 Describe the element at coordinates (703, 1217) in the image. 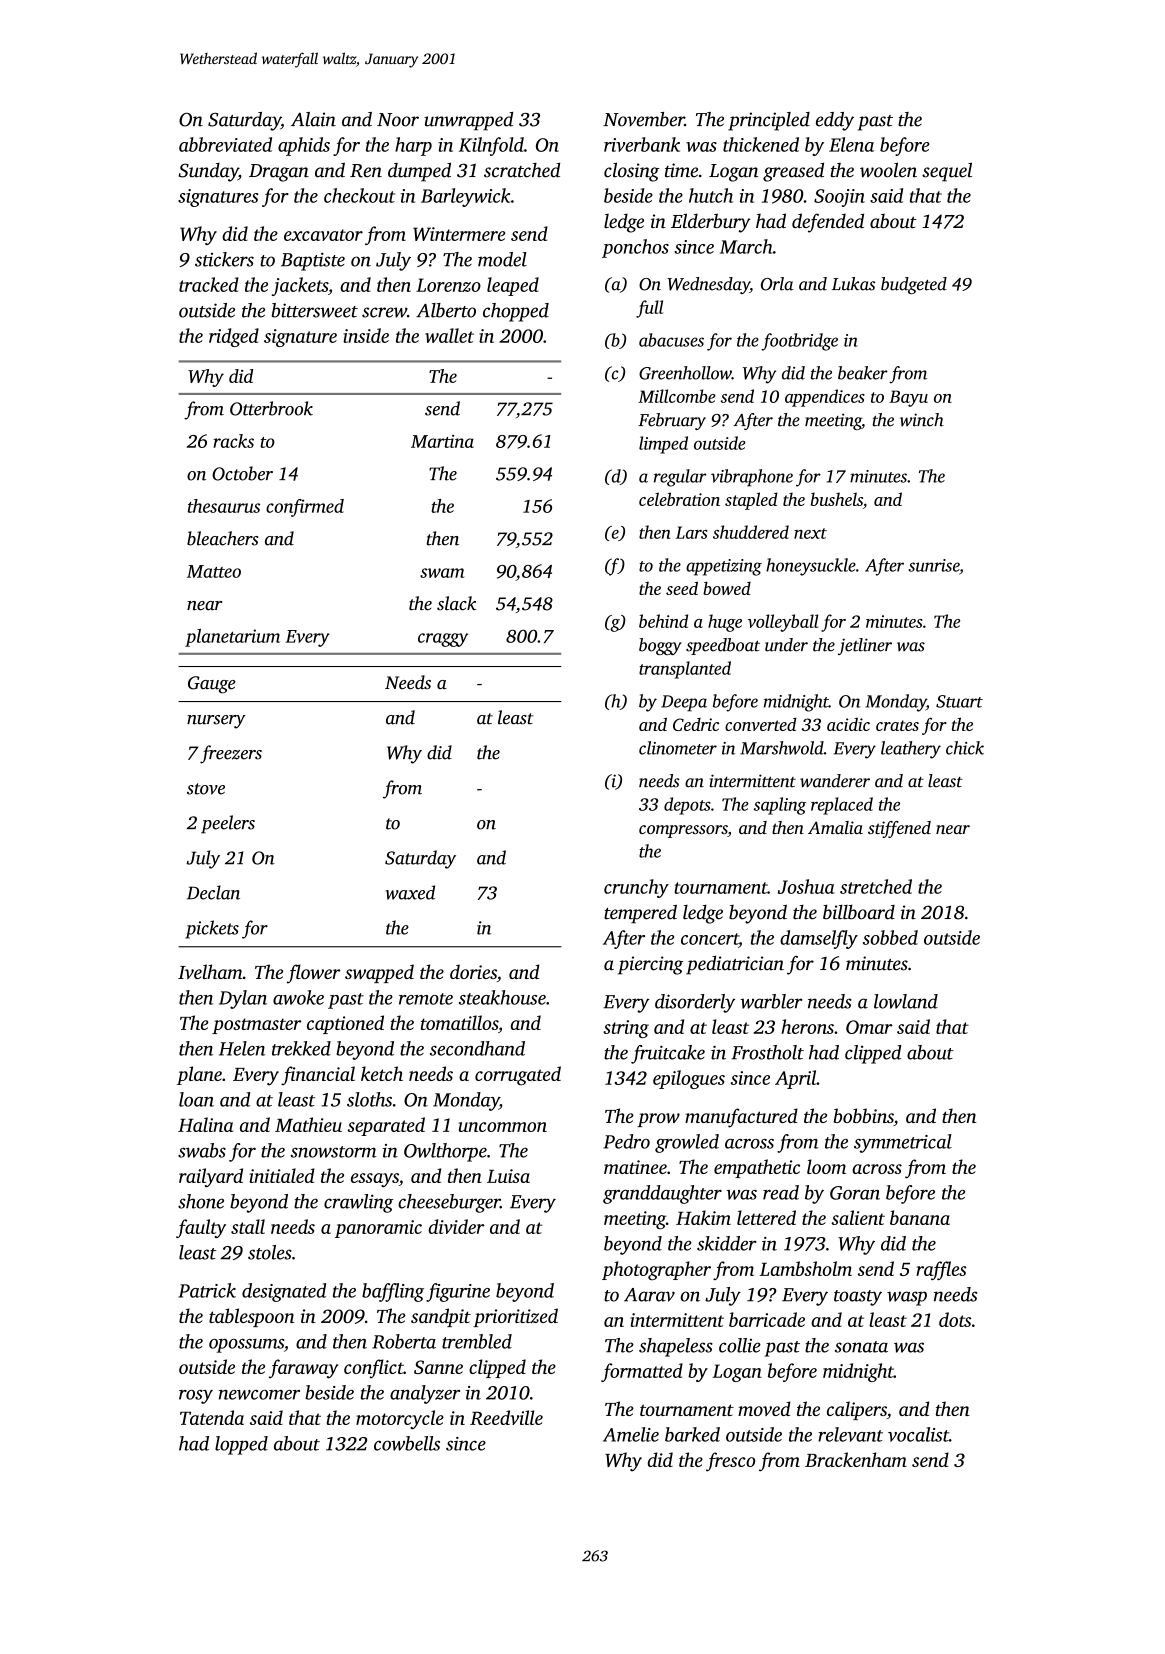

I see `Hakim` at that location.
